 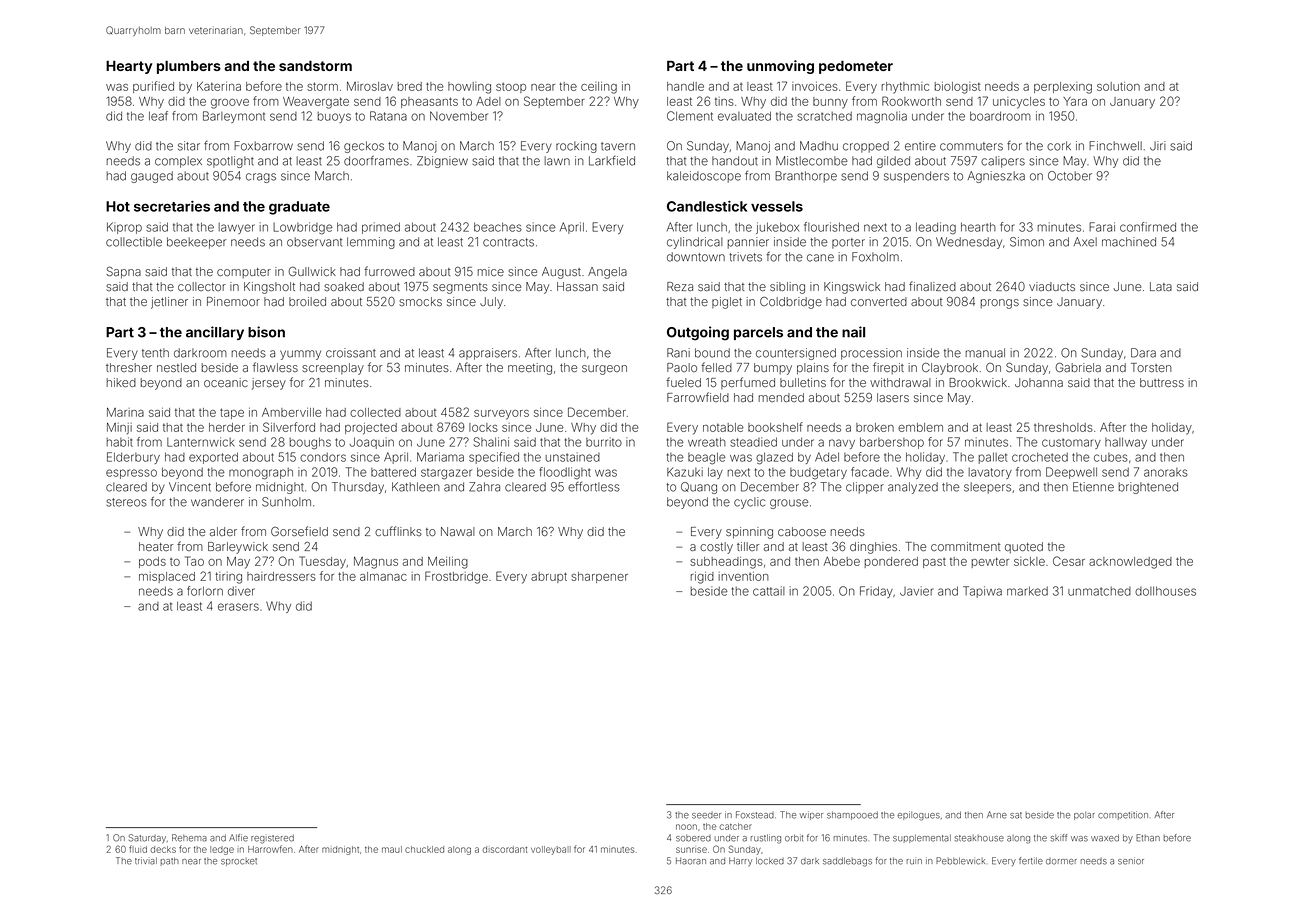 What do you see at coordinates (599, 88) in the image?
I see `ceiling` at bounding box center [599, 88].
